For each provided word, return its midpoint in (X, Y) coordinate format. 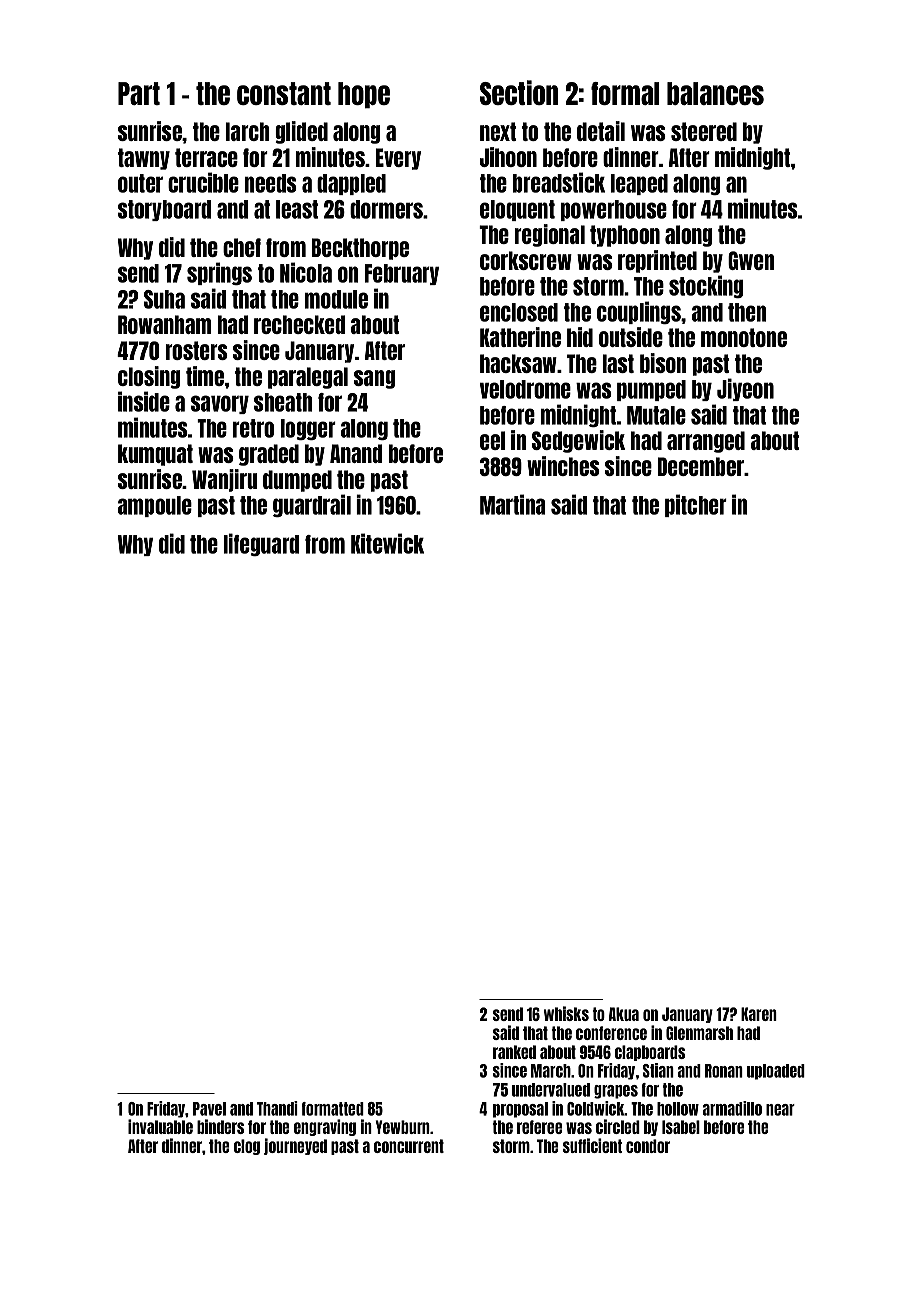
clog (247, 1147)
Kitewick (387, 543)
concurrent (409, 1146)
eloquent (517, 210)
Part (139, 93)
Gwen (751, 260)
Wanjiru (224, 480)
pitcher (696, 505)
